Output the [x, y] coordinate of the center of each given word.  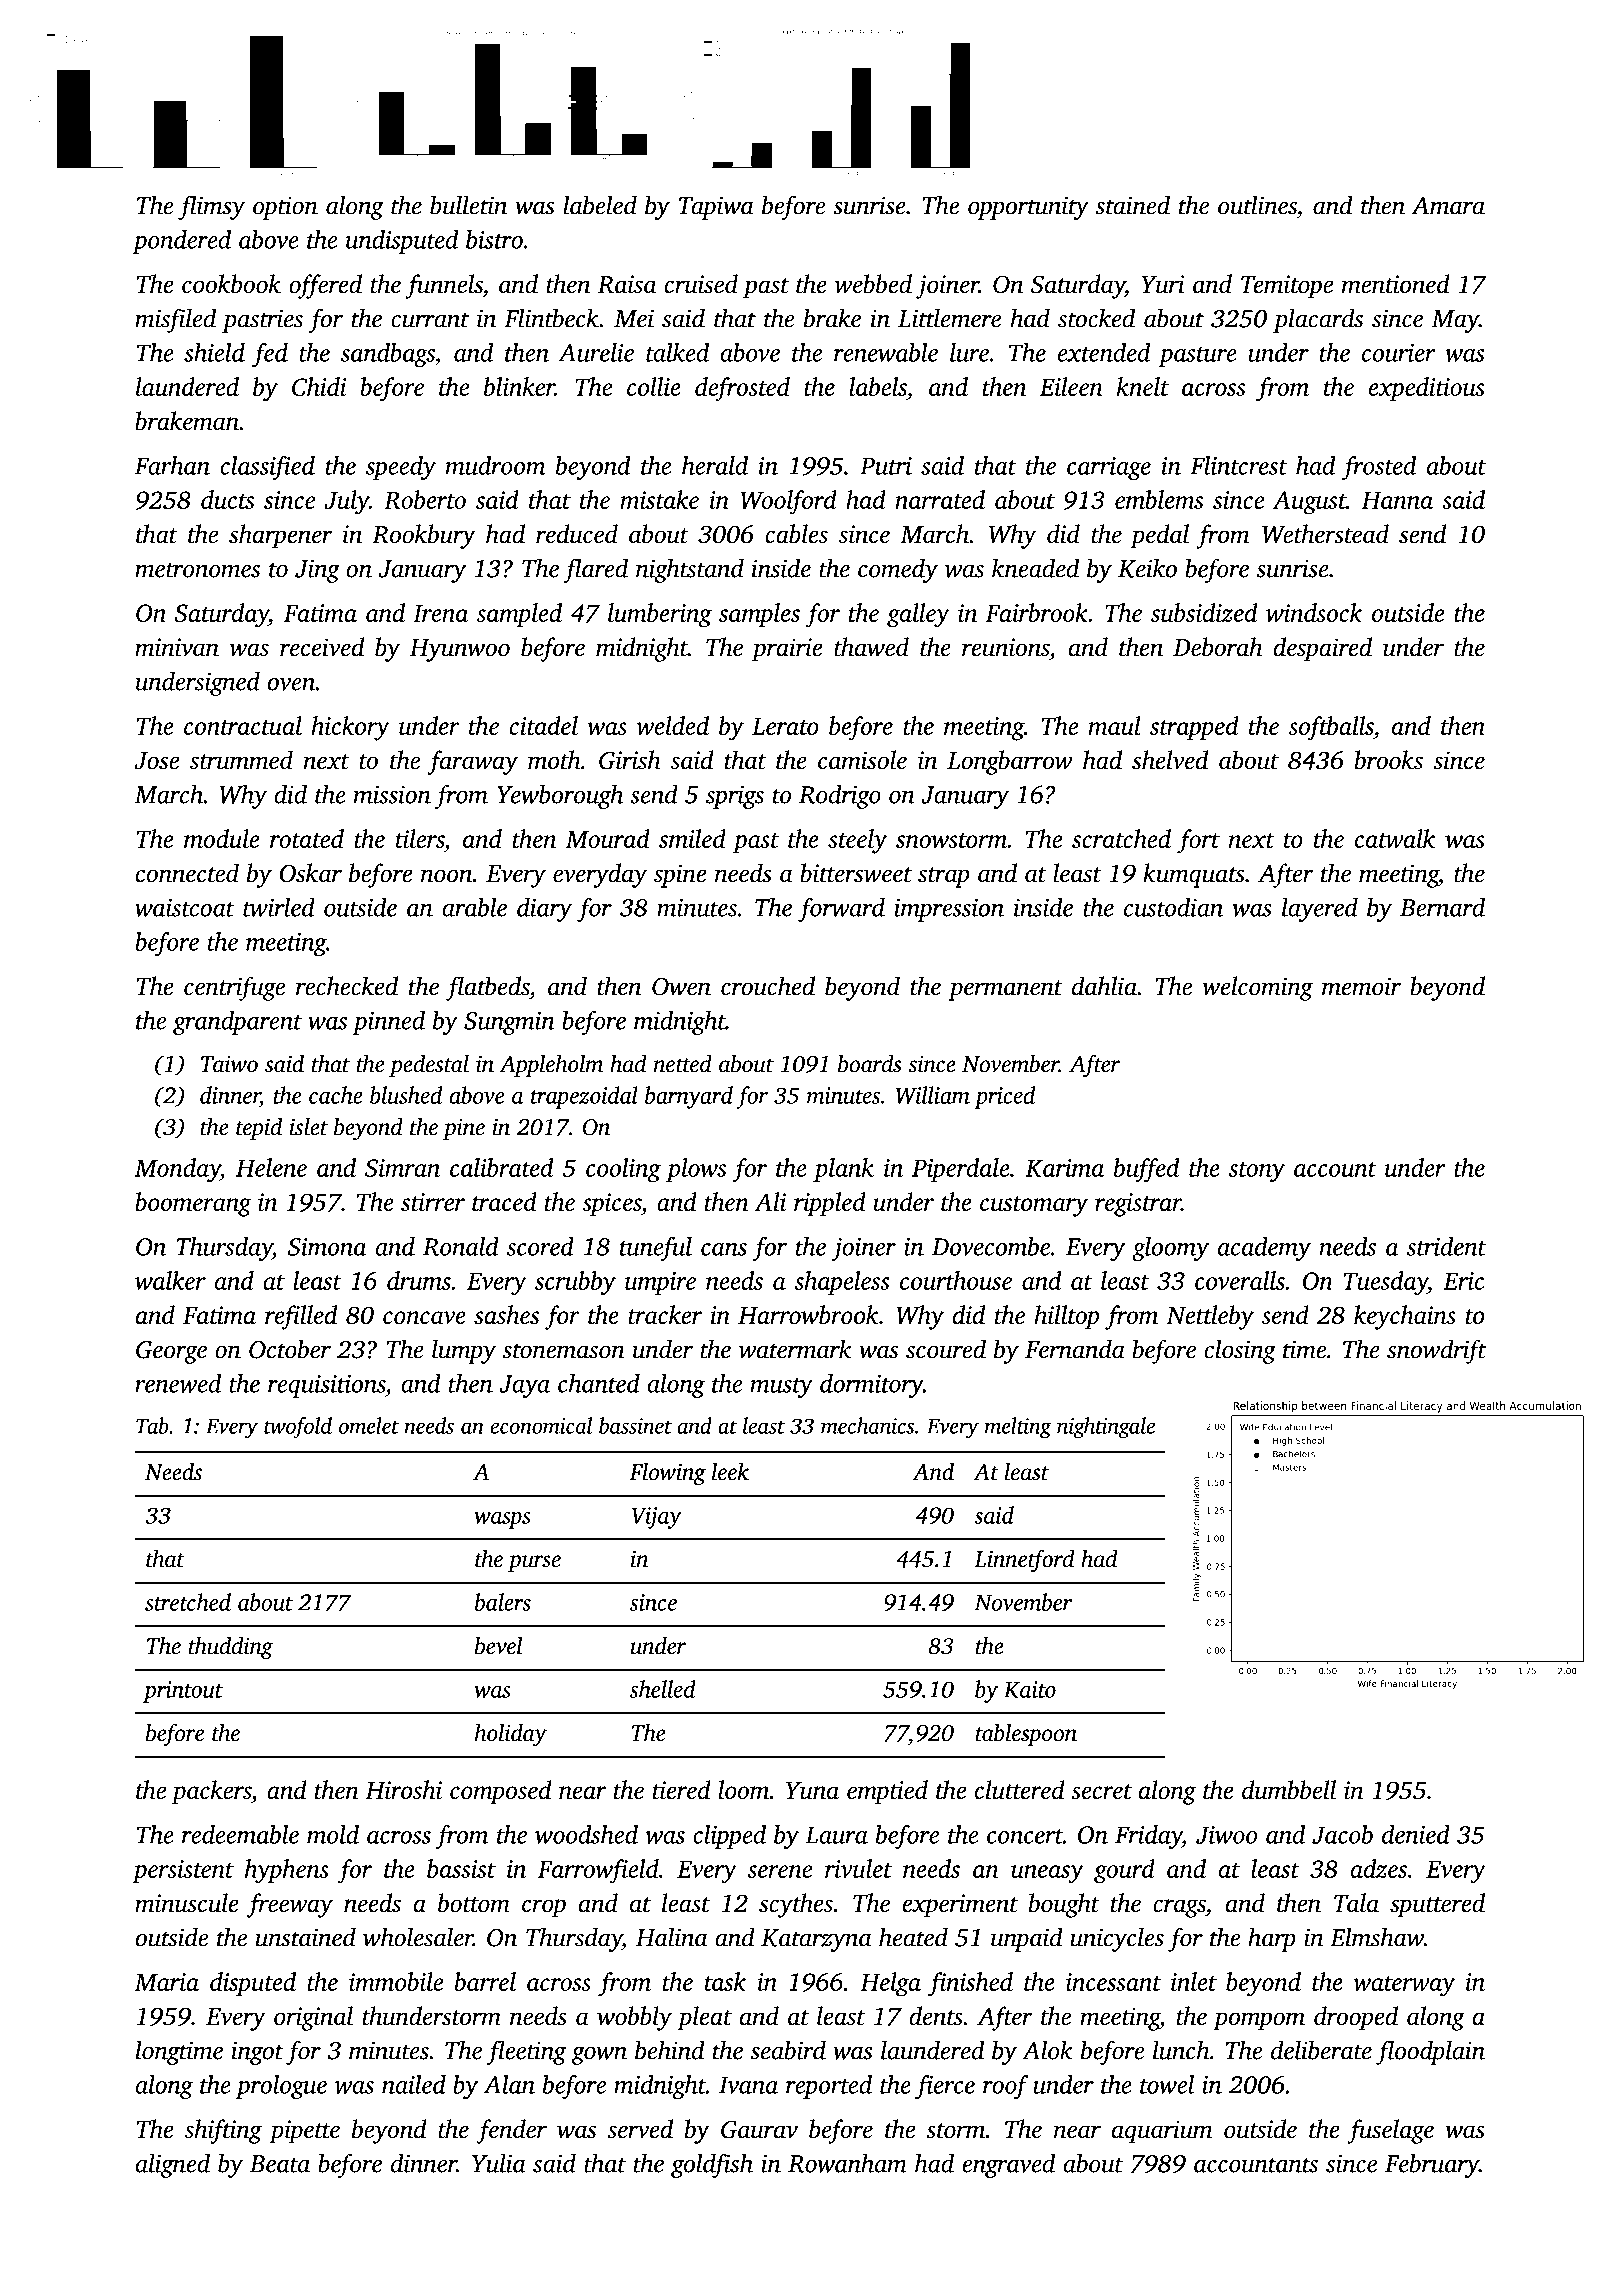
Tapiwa [716, 208]
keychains [1405, 1317]
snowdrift [1436, 1351]
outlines [1257, 205]
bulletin [468, 205]
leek [730, 1472]
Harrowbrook [808, 1314]
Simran [402, 1168]
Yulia [499, 2163]
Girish [630, 760]
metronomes [197, 570]
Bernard [1442, 907]
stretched [188, 1602]
